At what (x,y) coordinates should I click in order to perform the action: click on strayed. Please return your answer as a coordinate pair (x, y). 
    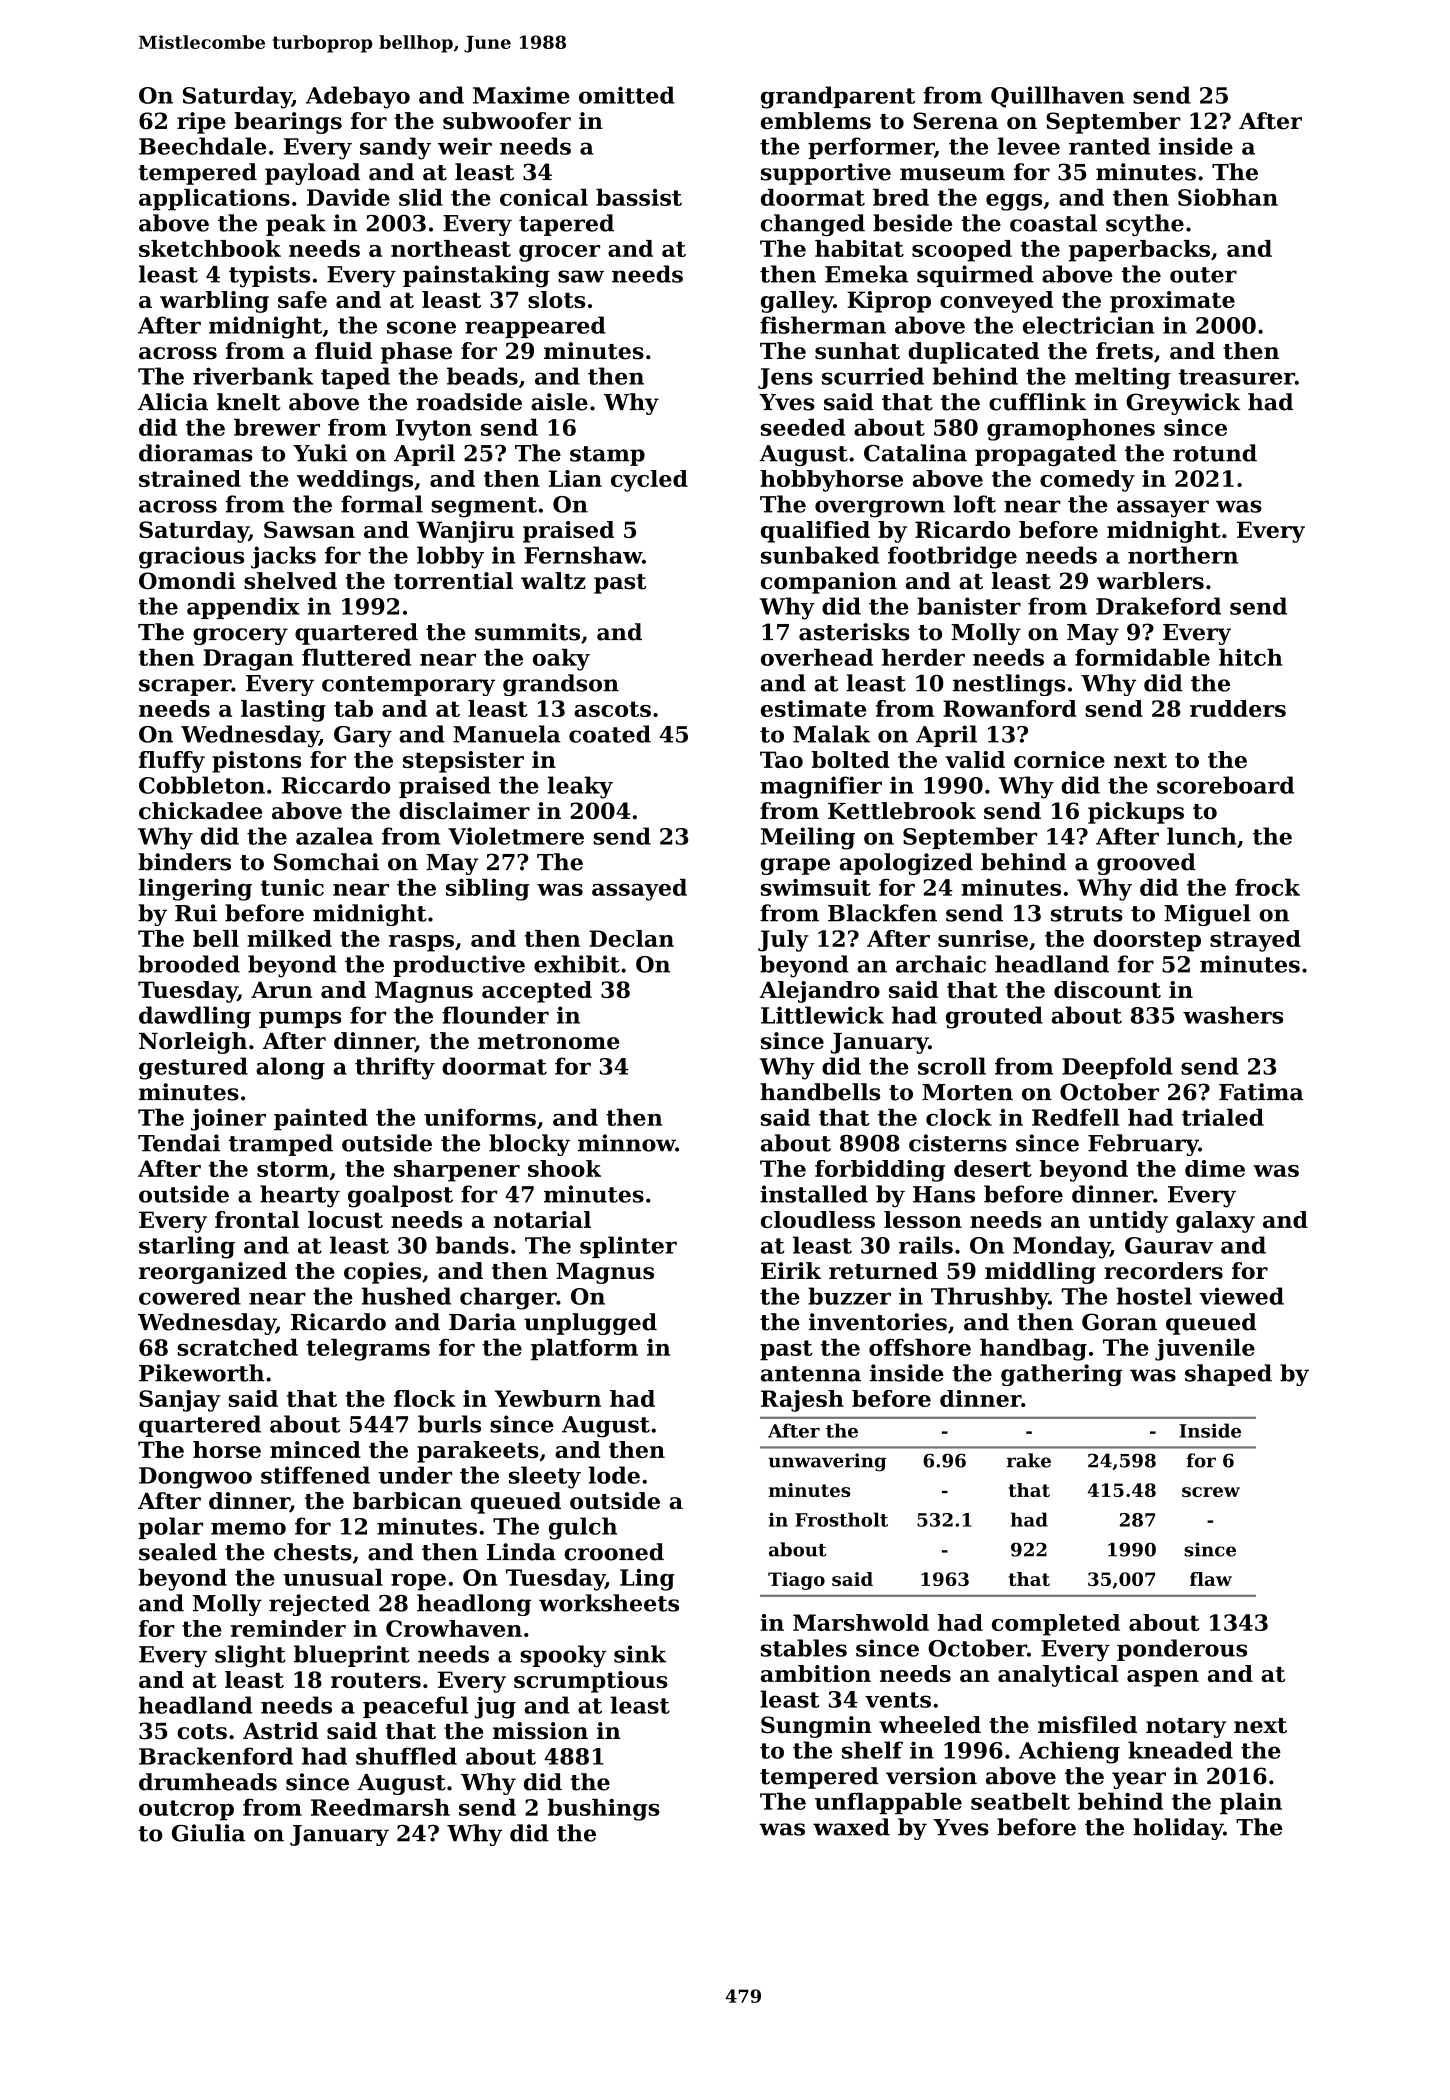
    Looking at the image, I should click on (1255, 941).
